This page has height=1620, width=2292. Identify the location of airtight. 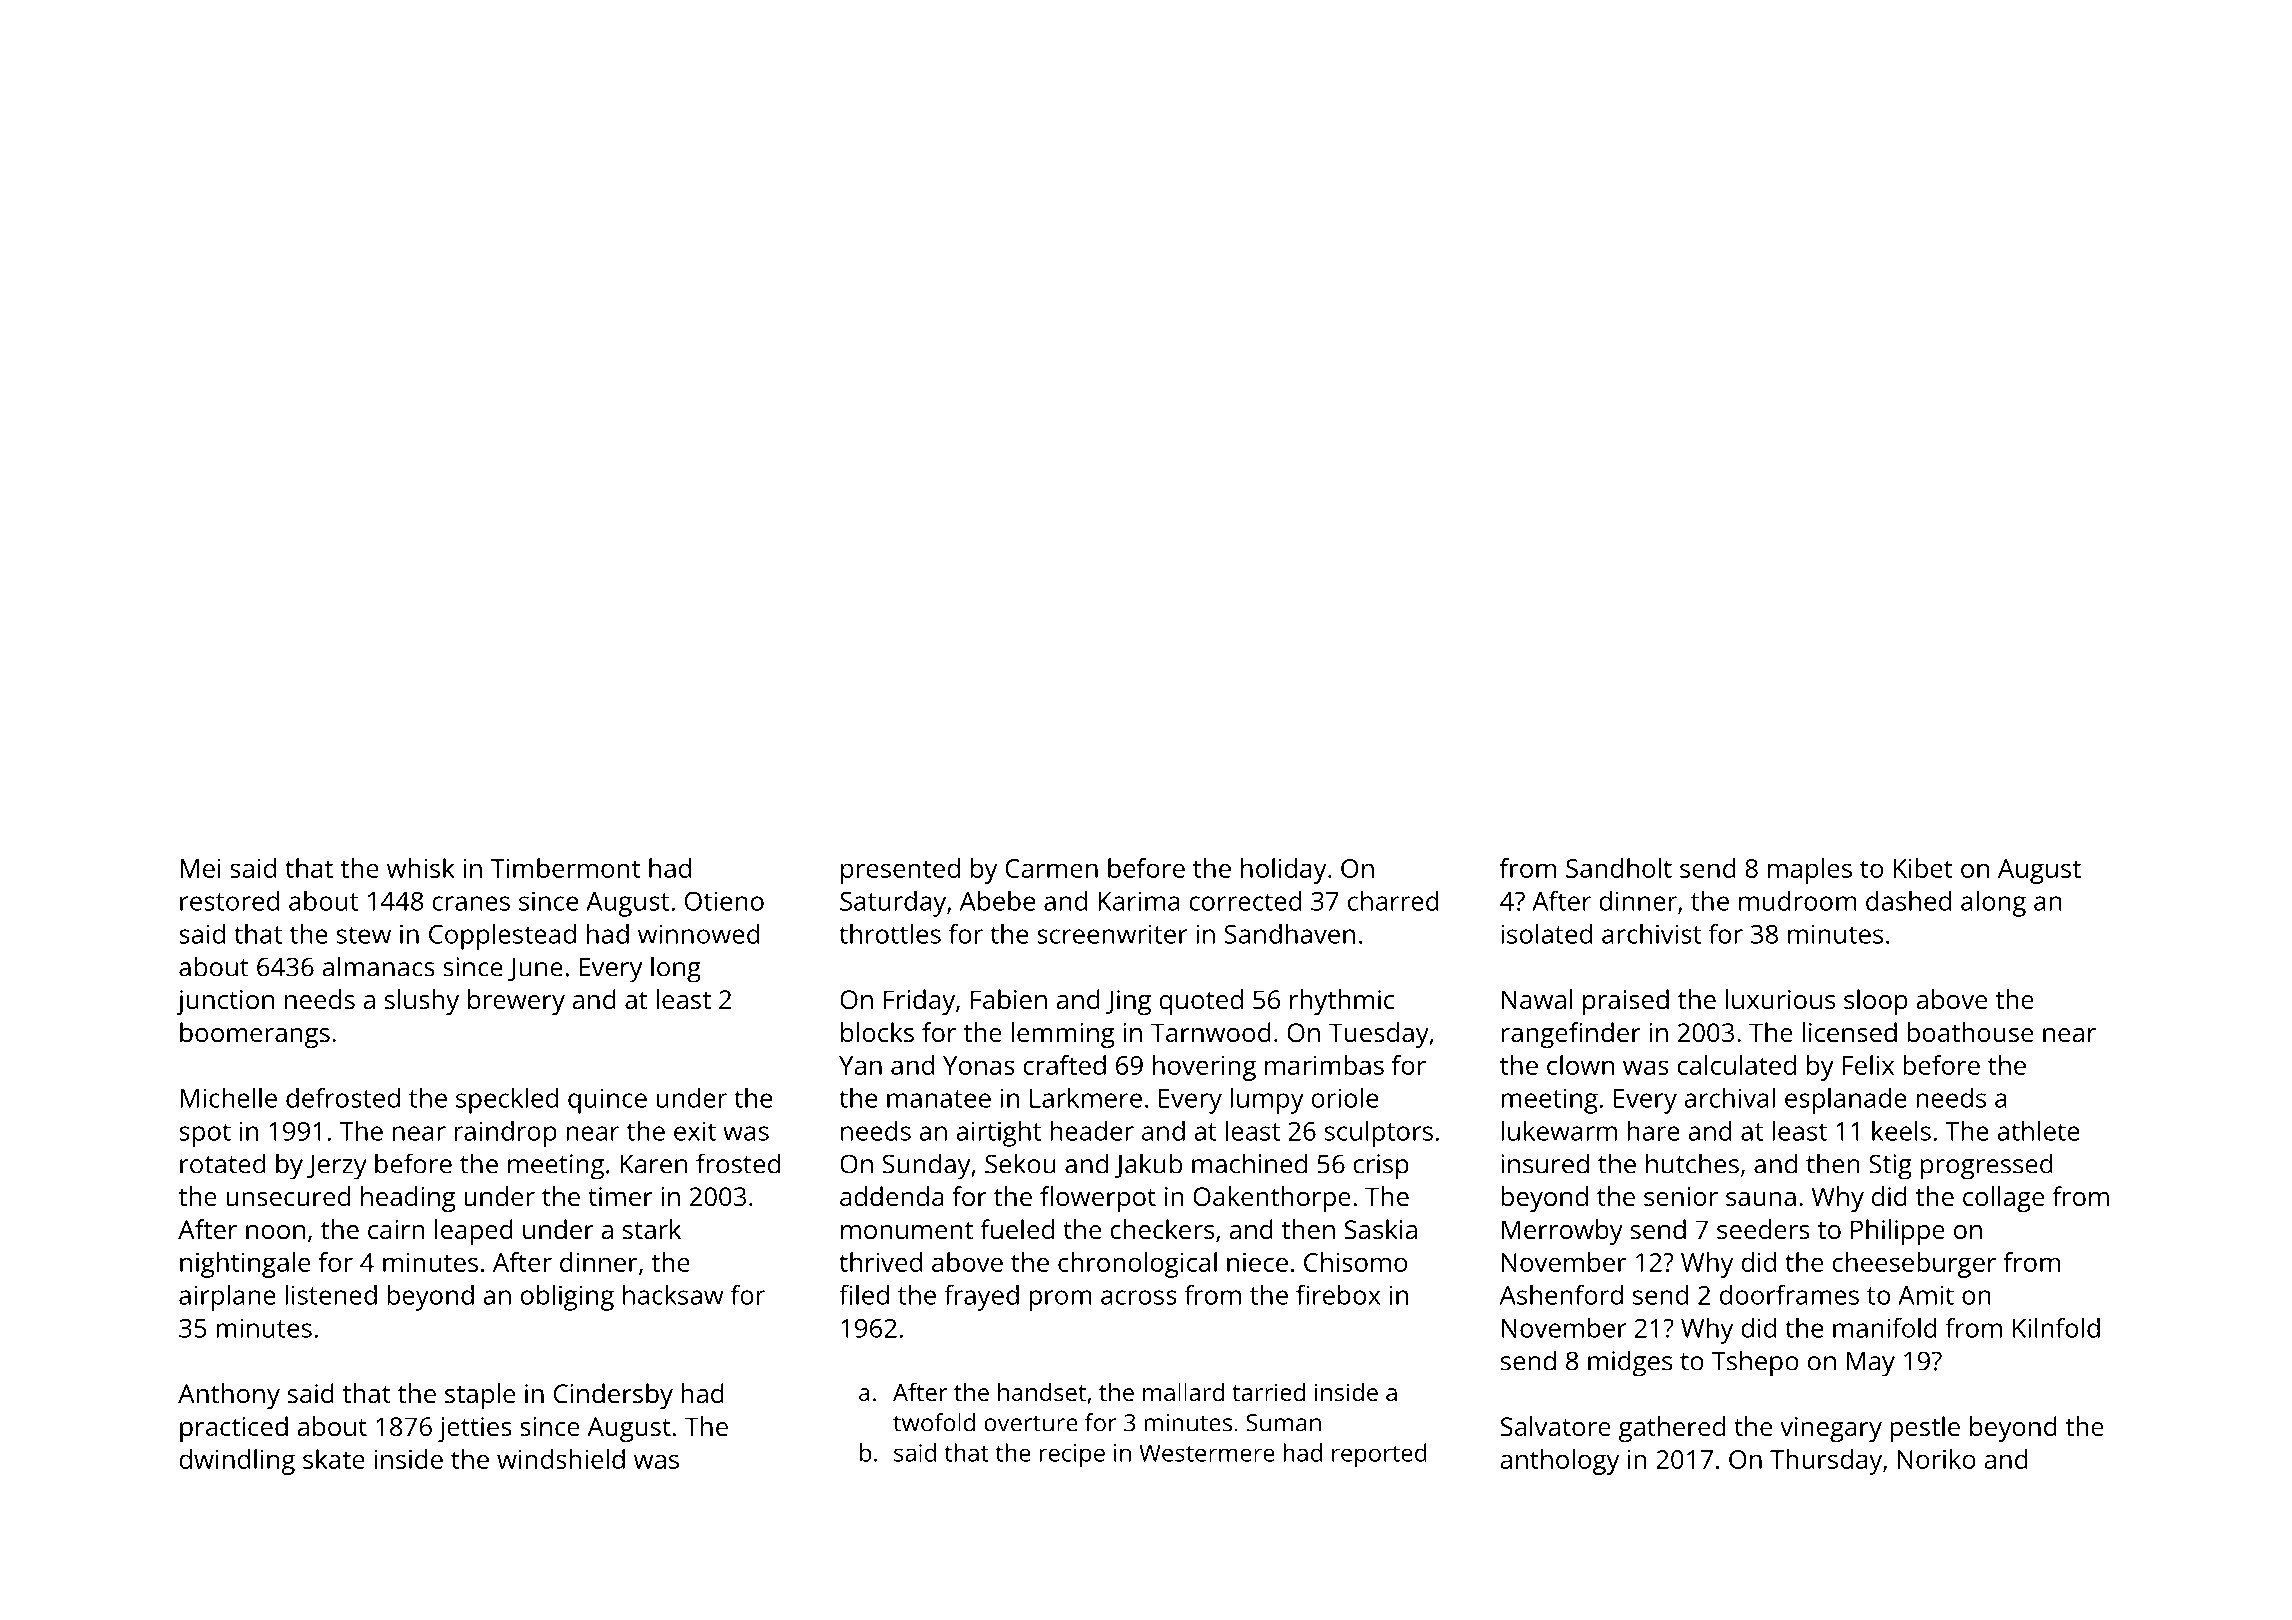
(998, 1134).
